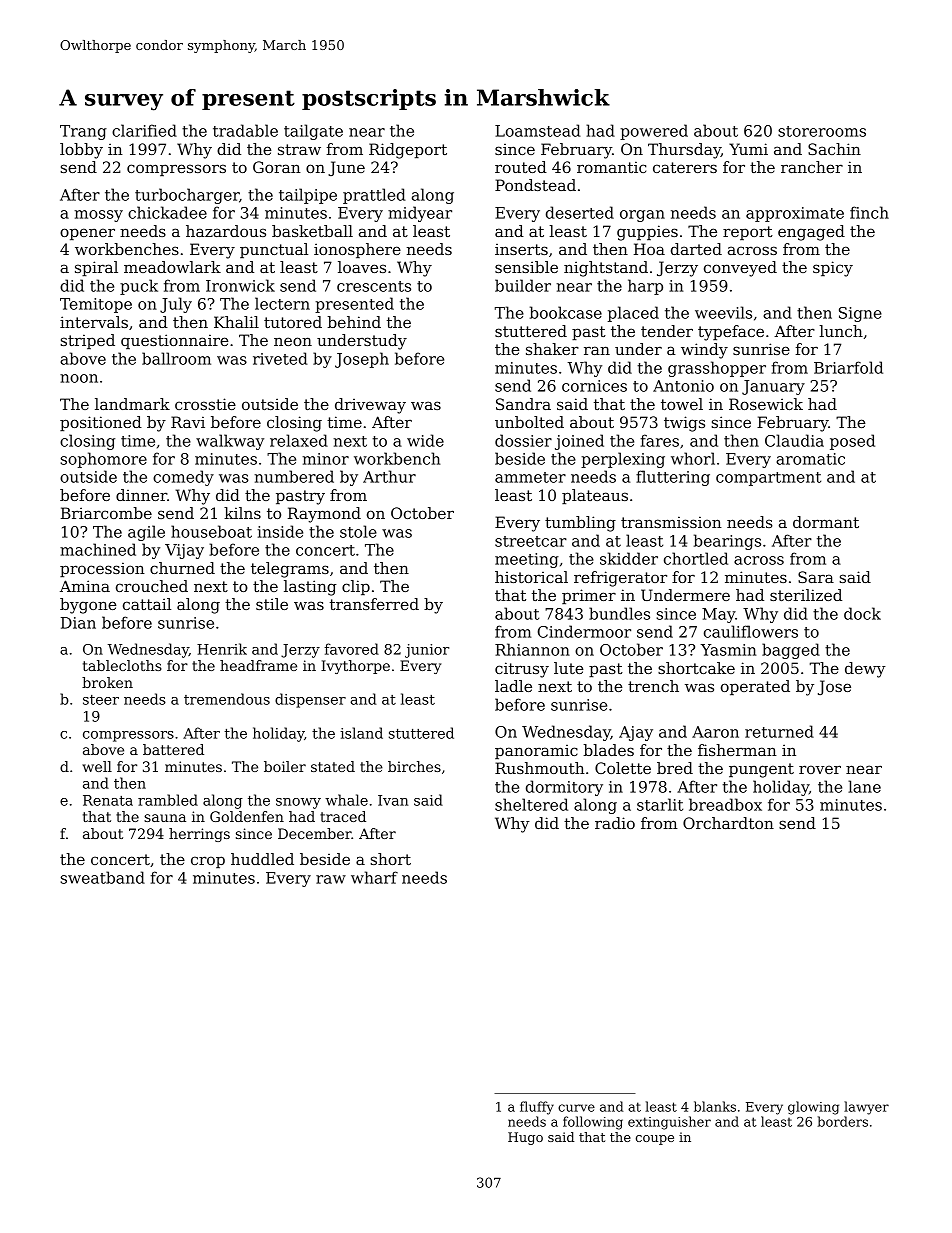 The height and width of the screenshot is (1233, 952). I want to click on tablecloths, so click(122, 665).
